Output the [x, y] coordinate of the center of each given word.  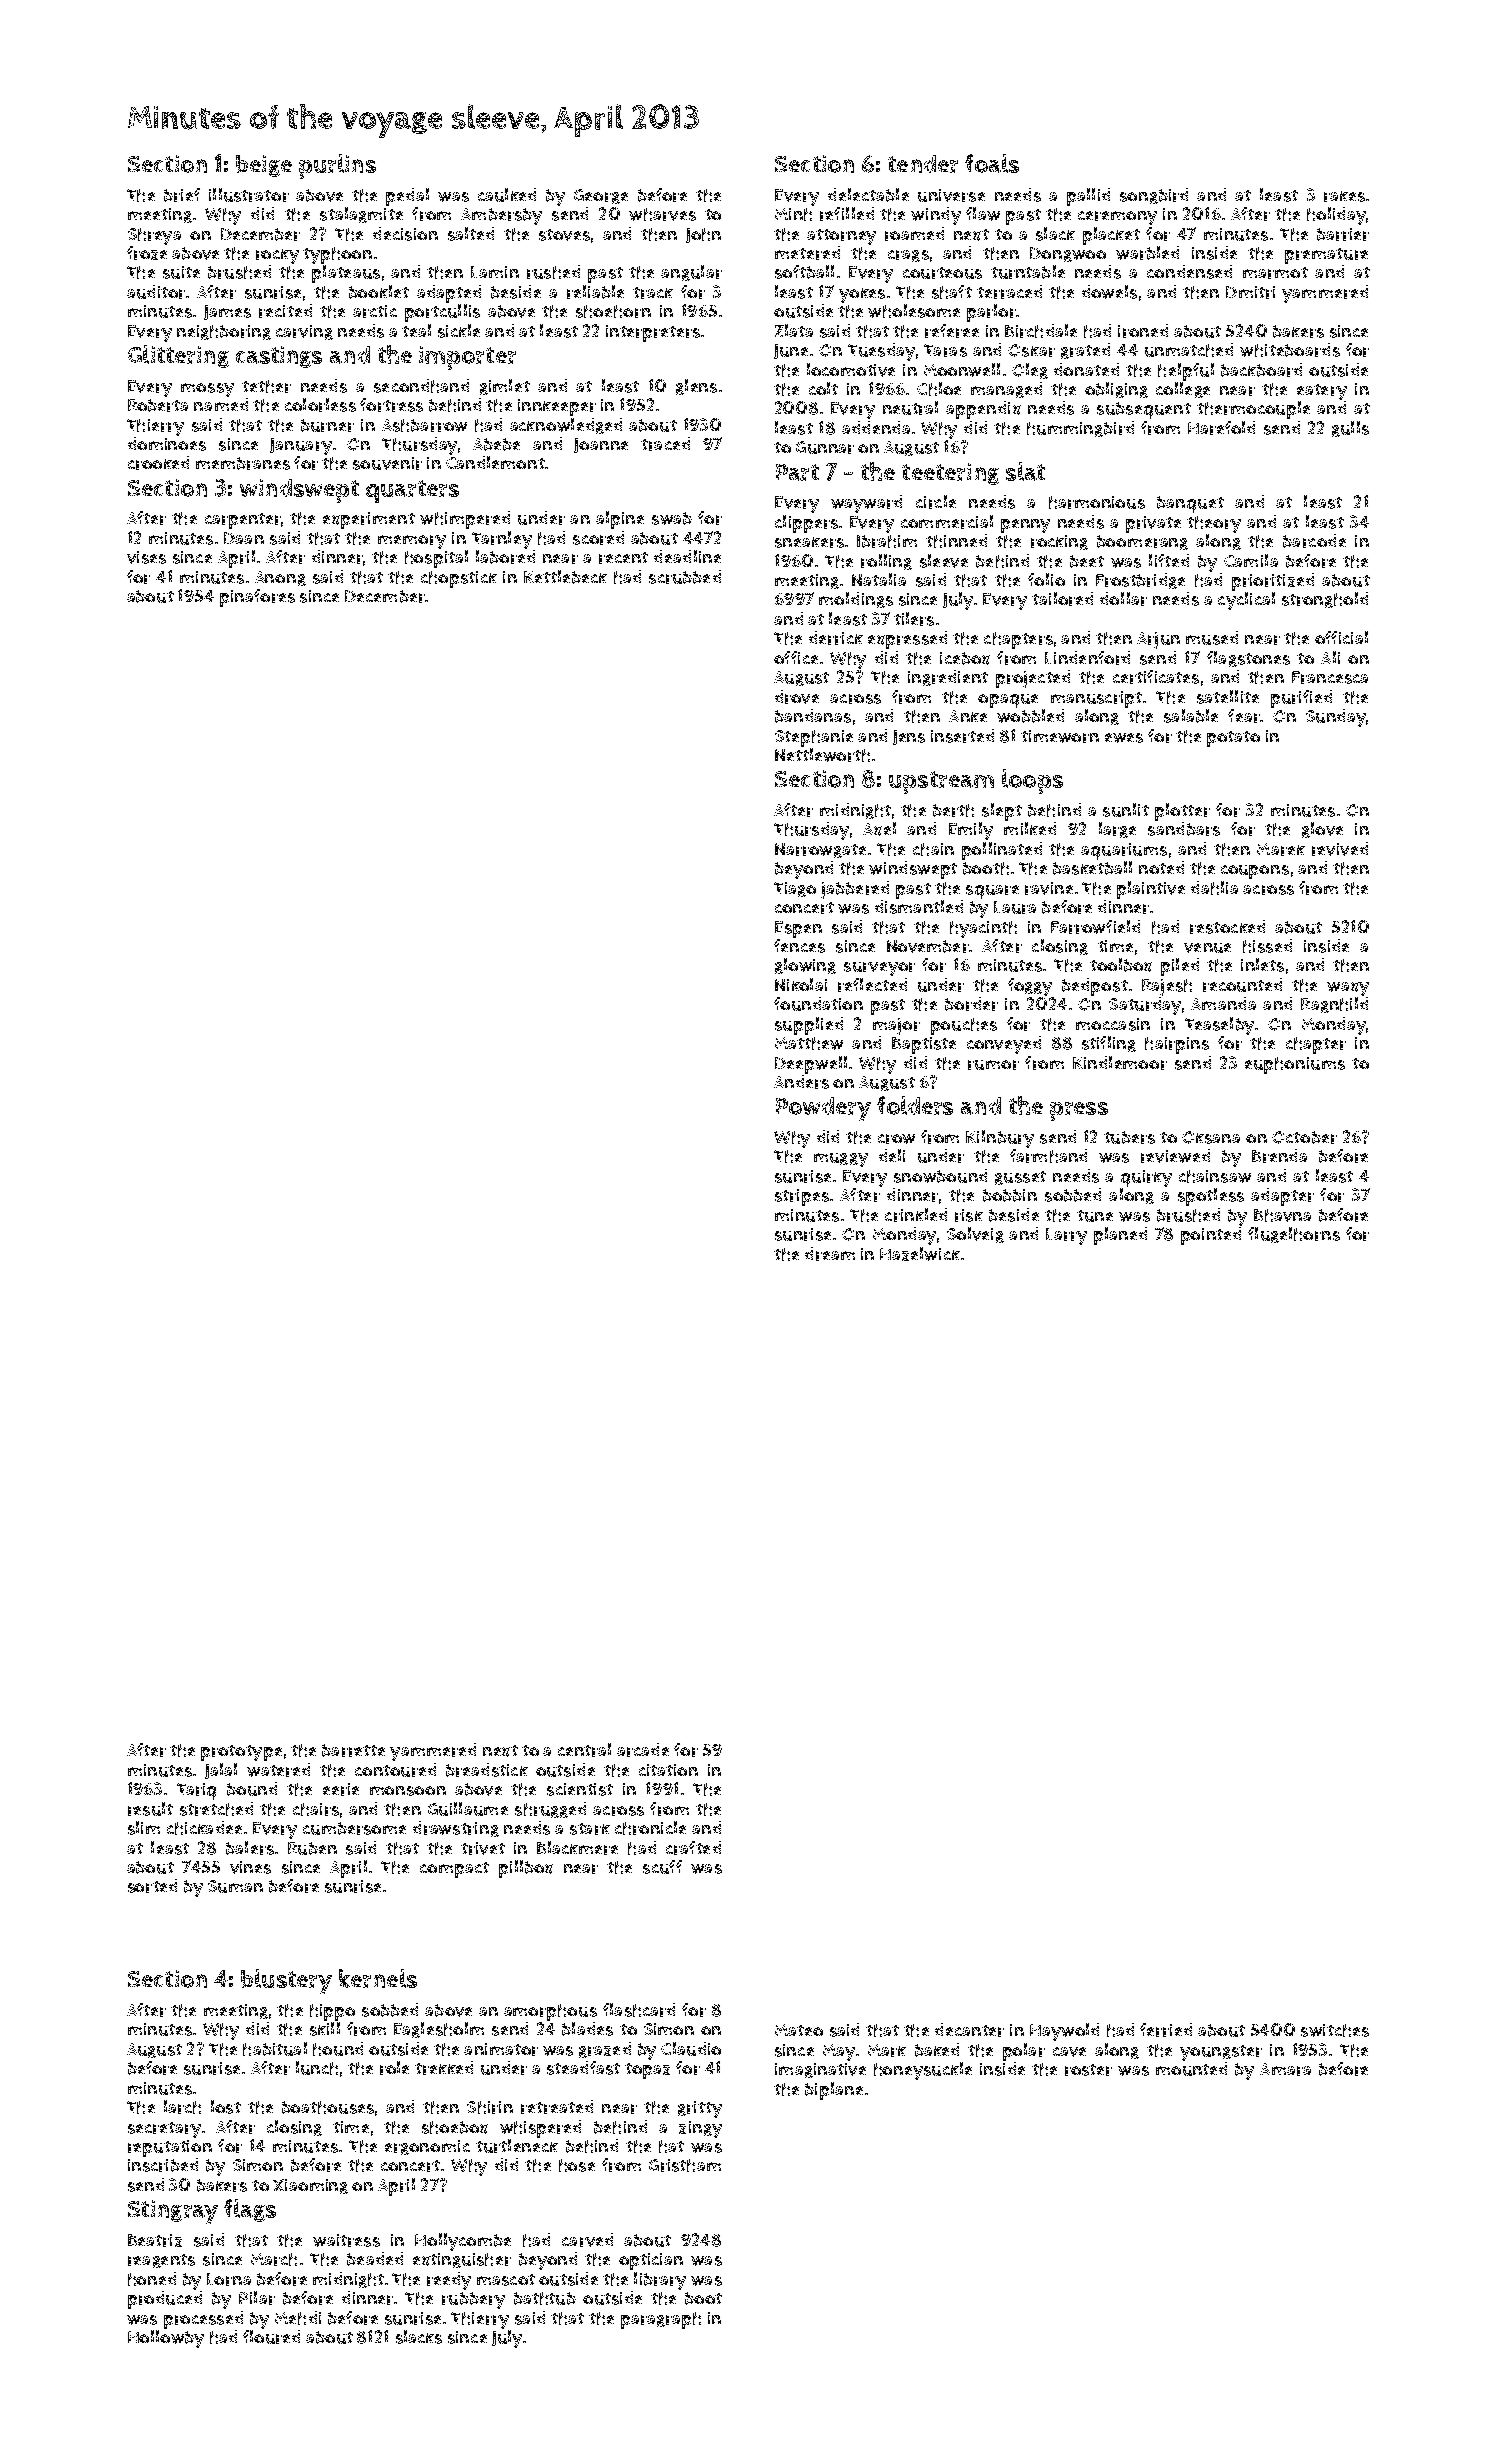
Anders [801, 1082]
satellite [1228, 697]
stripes [802, 1197]
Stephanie [814, 738]
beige [264, 166]
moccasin [1113, 1024]
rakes [1344, 196]
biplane [834, 2091]
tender [923, 164]
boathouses [328, 2107]
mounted [1191, 2069]
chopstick [459, 579]
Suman [235, 1886]
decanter [969, 2030]
